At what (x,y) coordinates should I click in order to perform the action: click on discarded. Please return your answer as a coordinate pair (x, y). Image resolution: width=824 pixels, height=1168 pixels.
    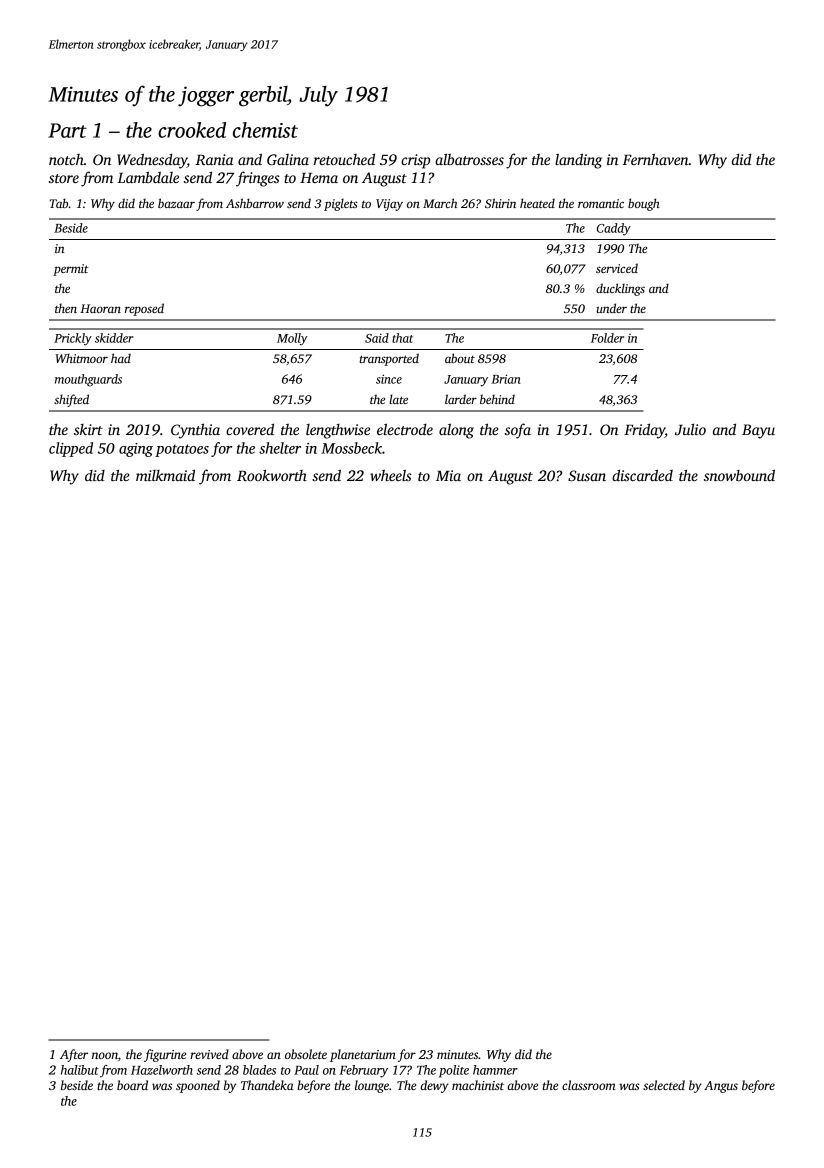
    Looking at the image, I should click on (642, 475).
